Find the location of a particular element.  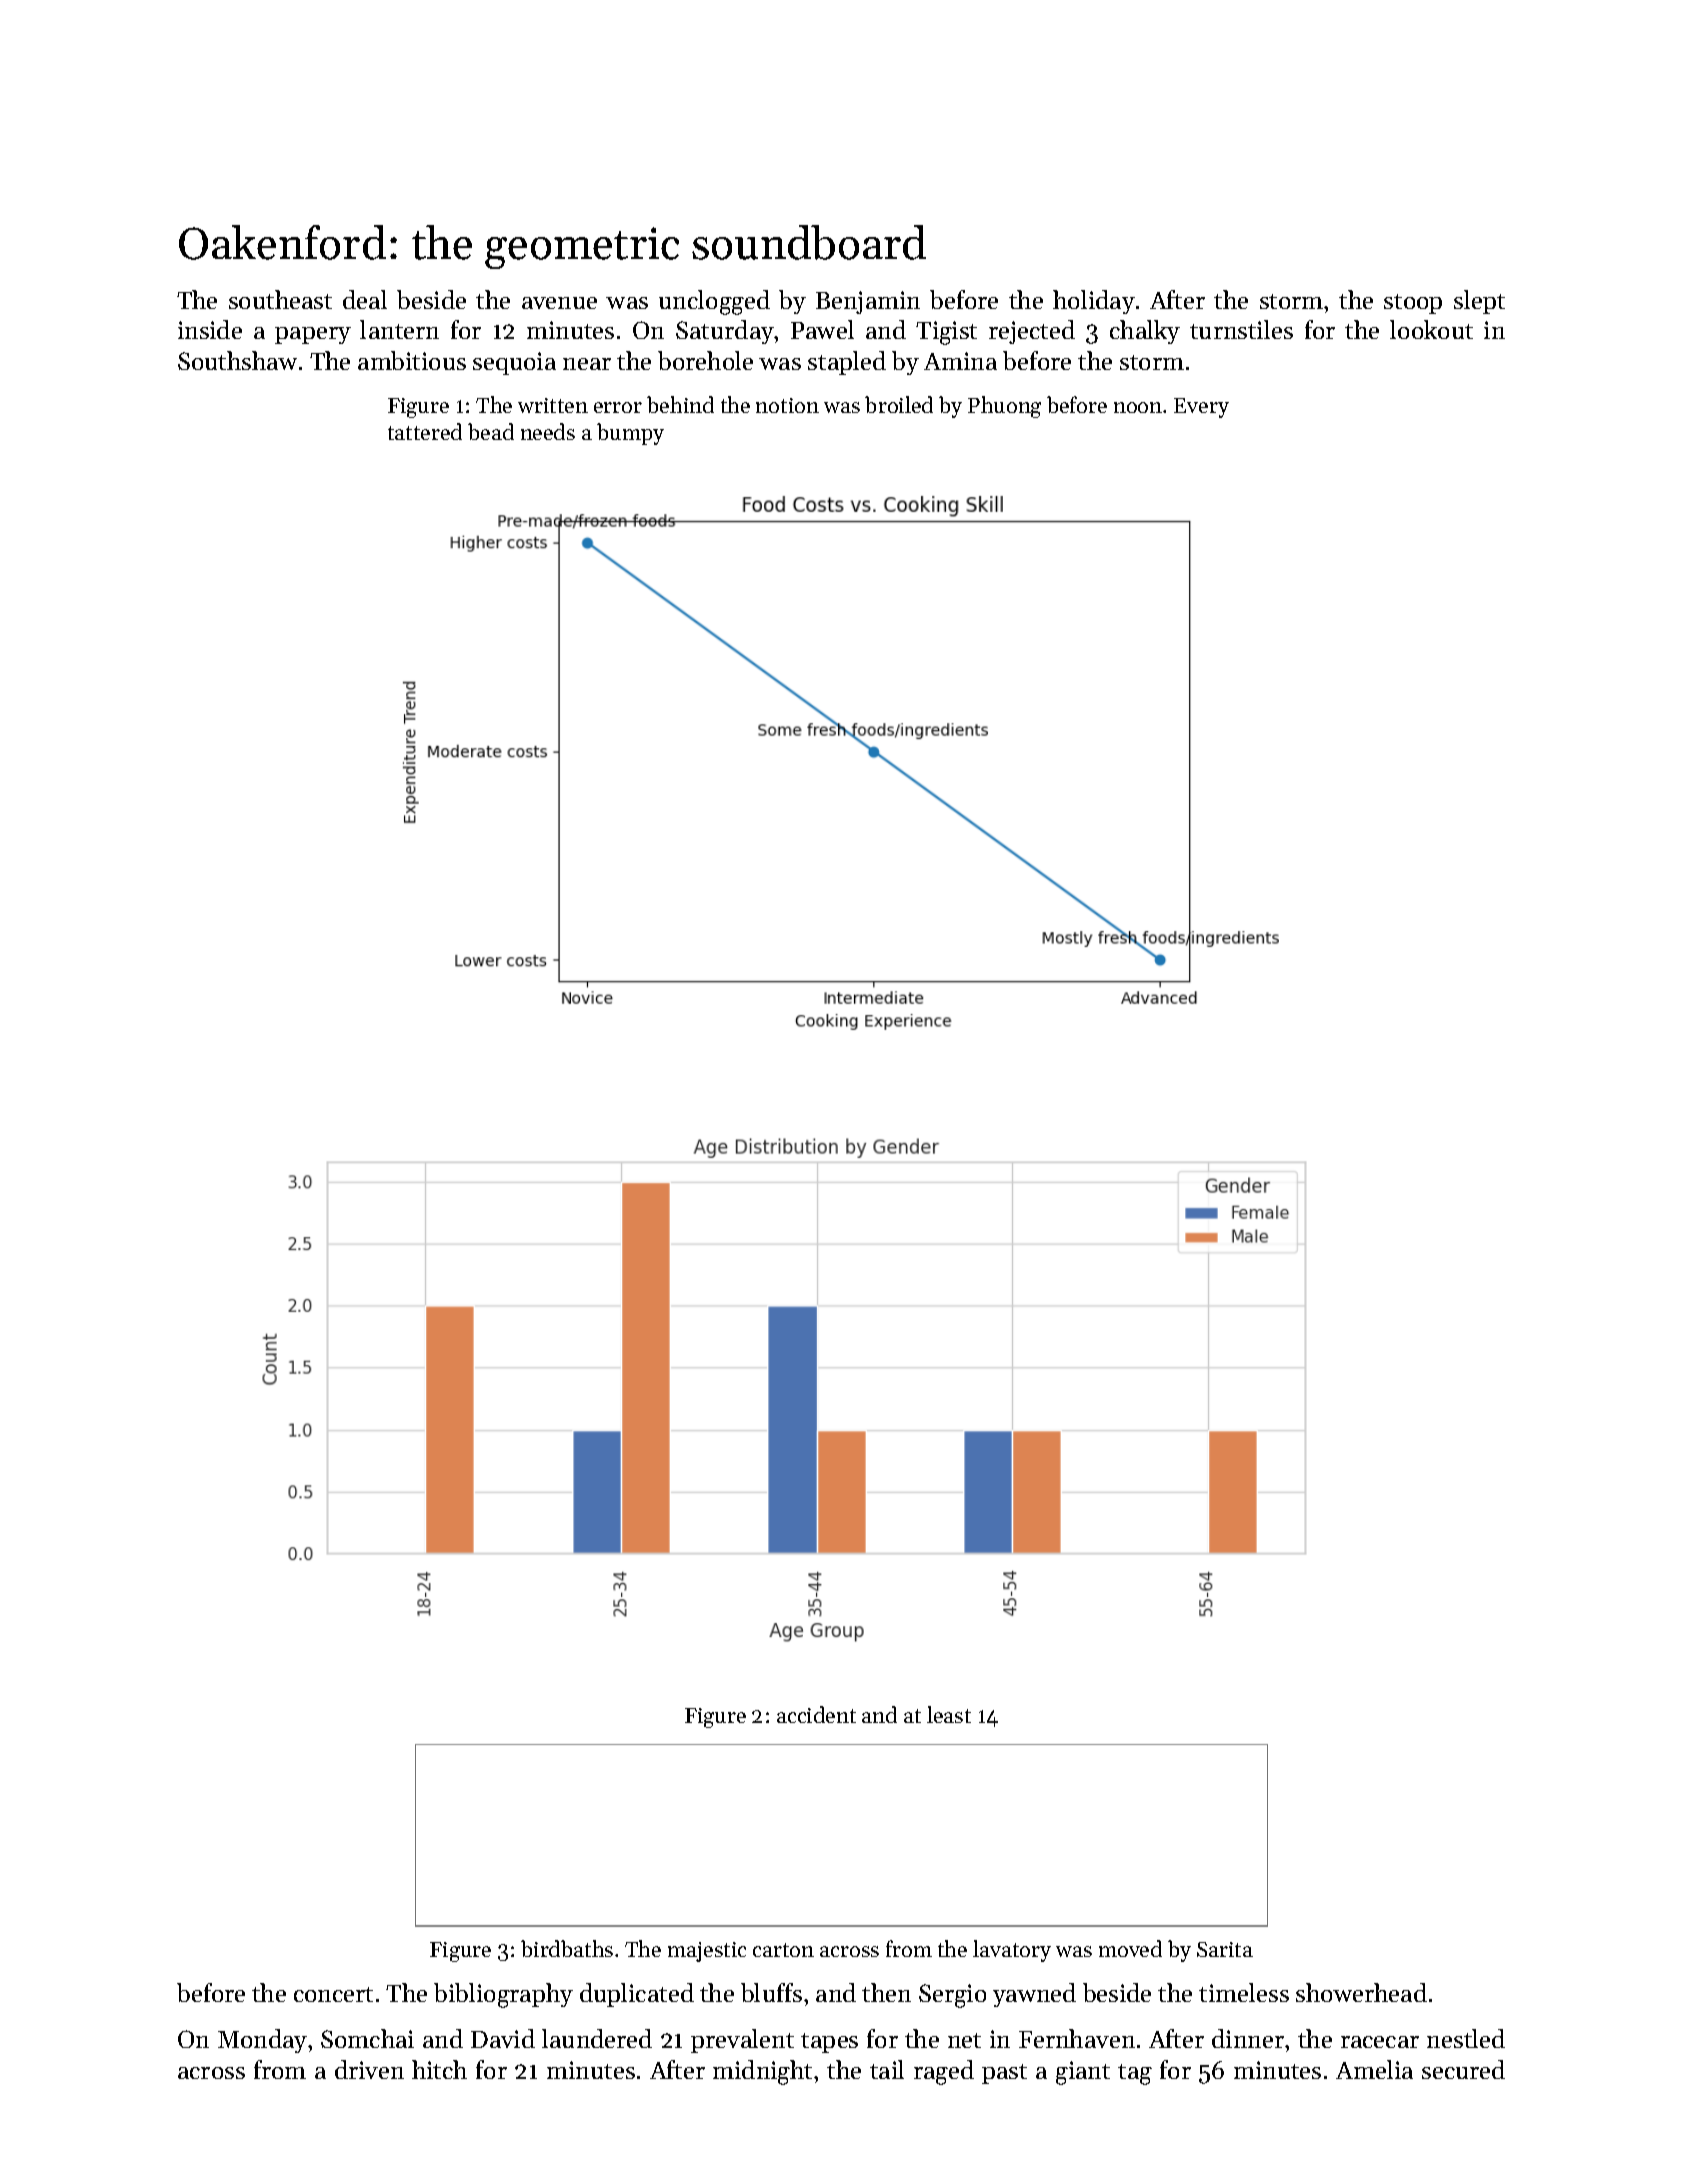

inside is located at coordinates (210, 329).
